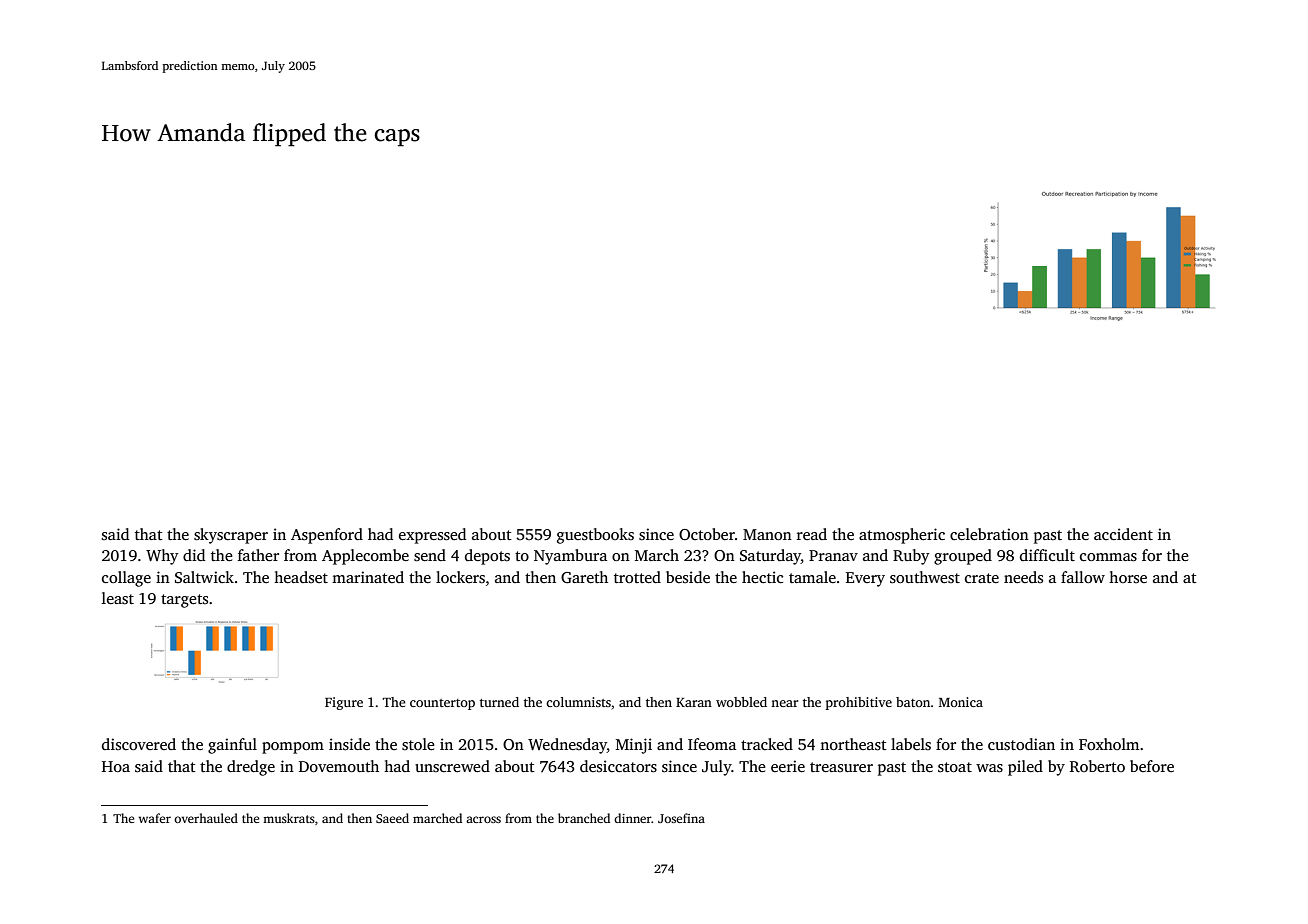  I want to click on dinner, so click(633, 818).
